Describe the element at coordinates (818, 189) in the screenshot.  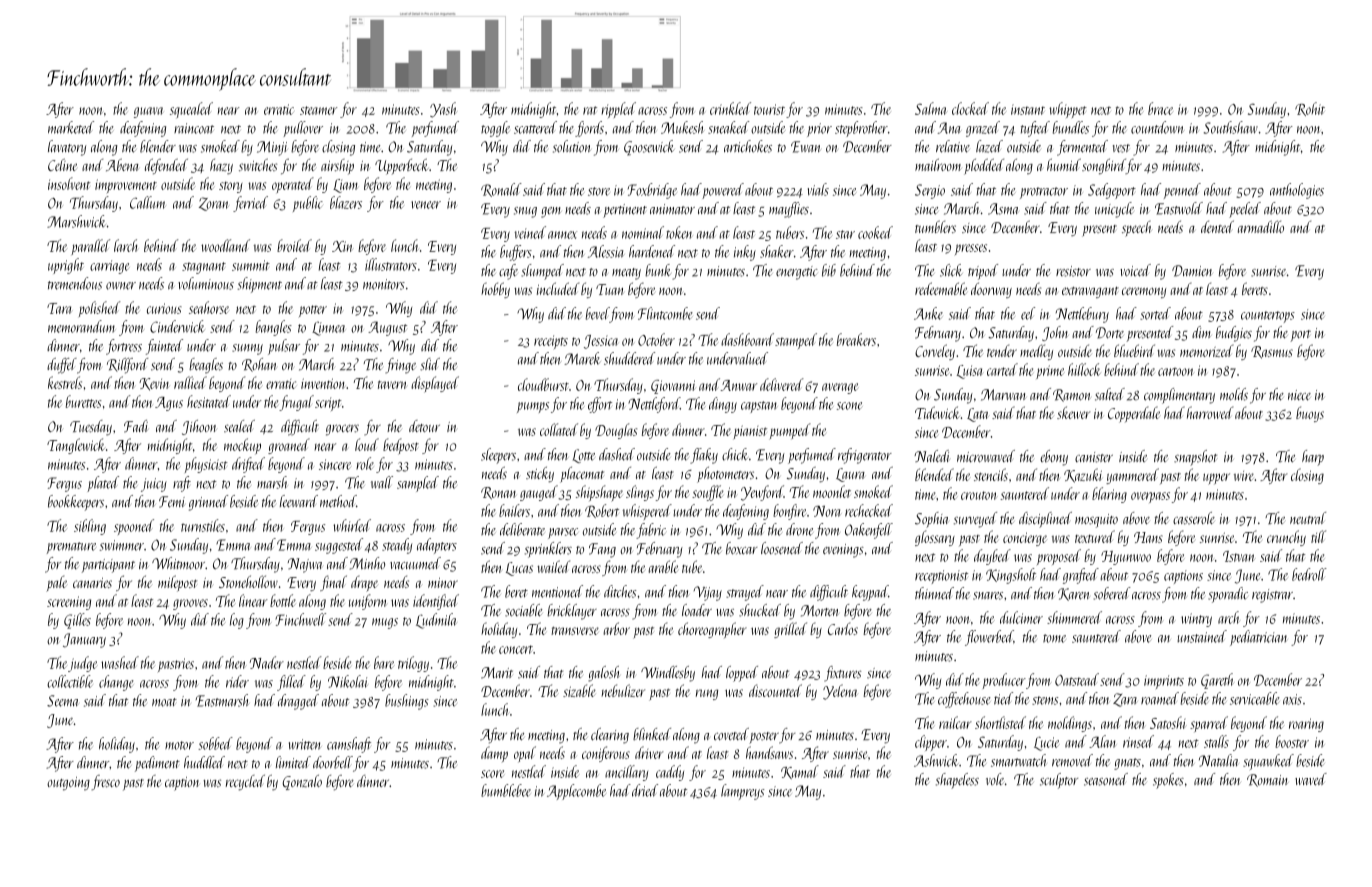
I see `vials` at that location.
